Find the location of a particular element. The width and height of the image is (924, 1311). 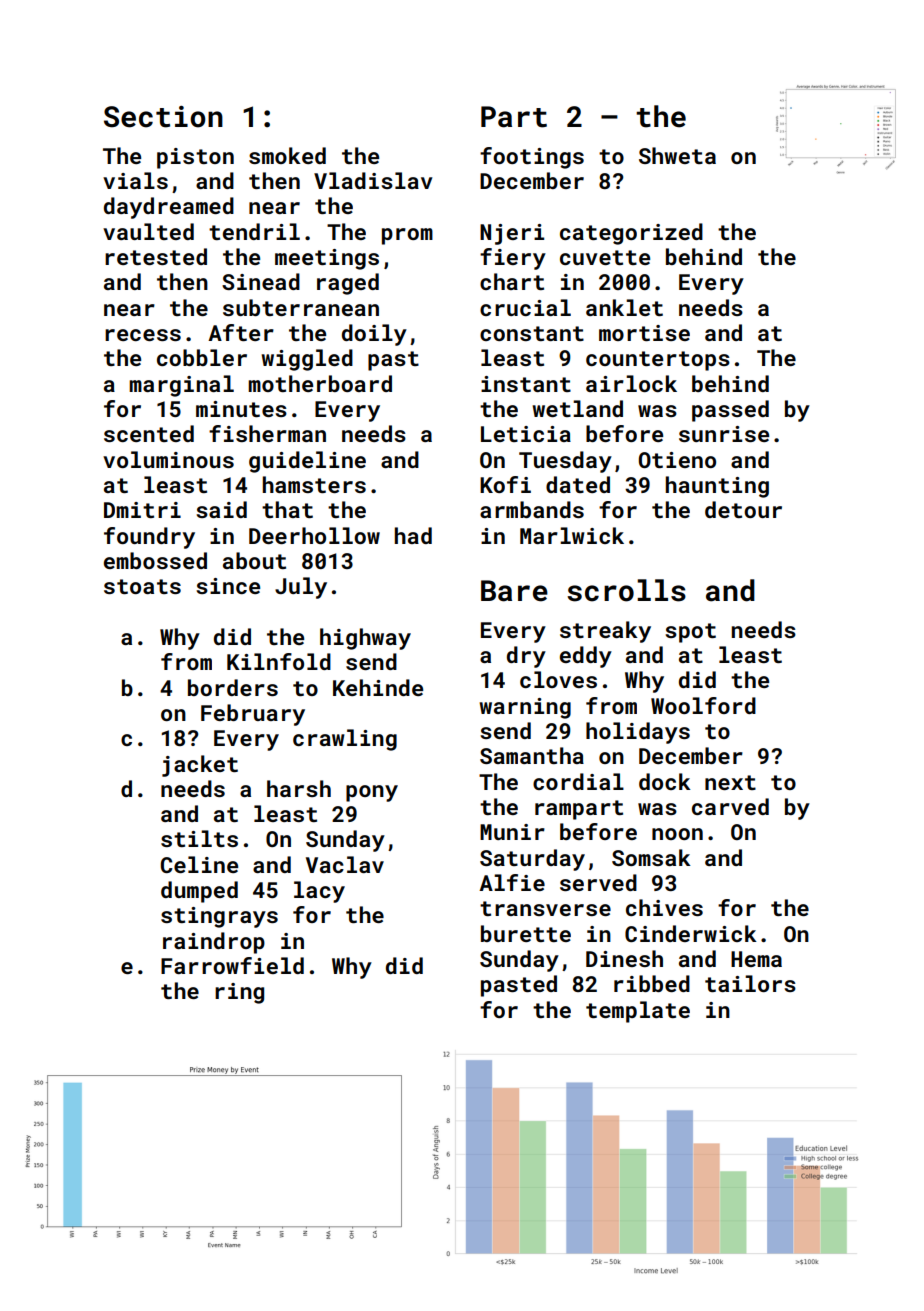

ring is located at coordinates (239, 993).
